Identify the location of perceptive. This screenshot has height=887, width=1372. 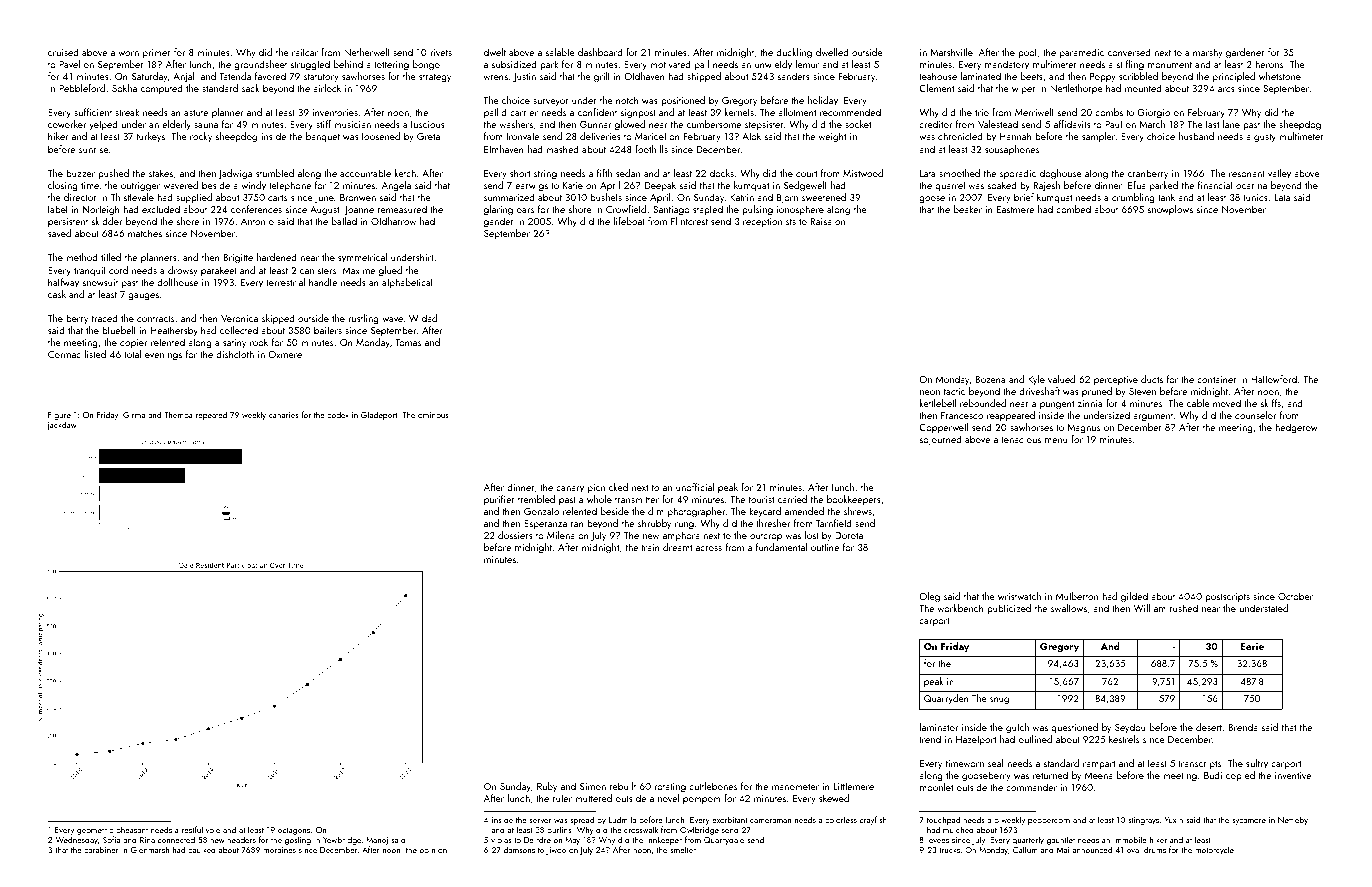
(1116, 380).
